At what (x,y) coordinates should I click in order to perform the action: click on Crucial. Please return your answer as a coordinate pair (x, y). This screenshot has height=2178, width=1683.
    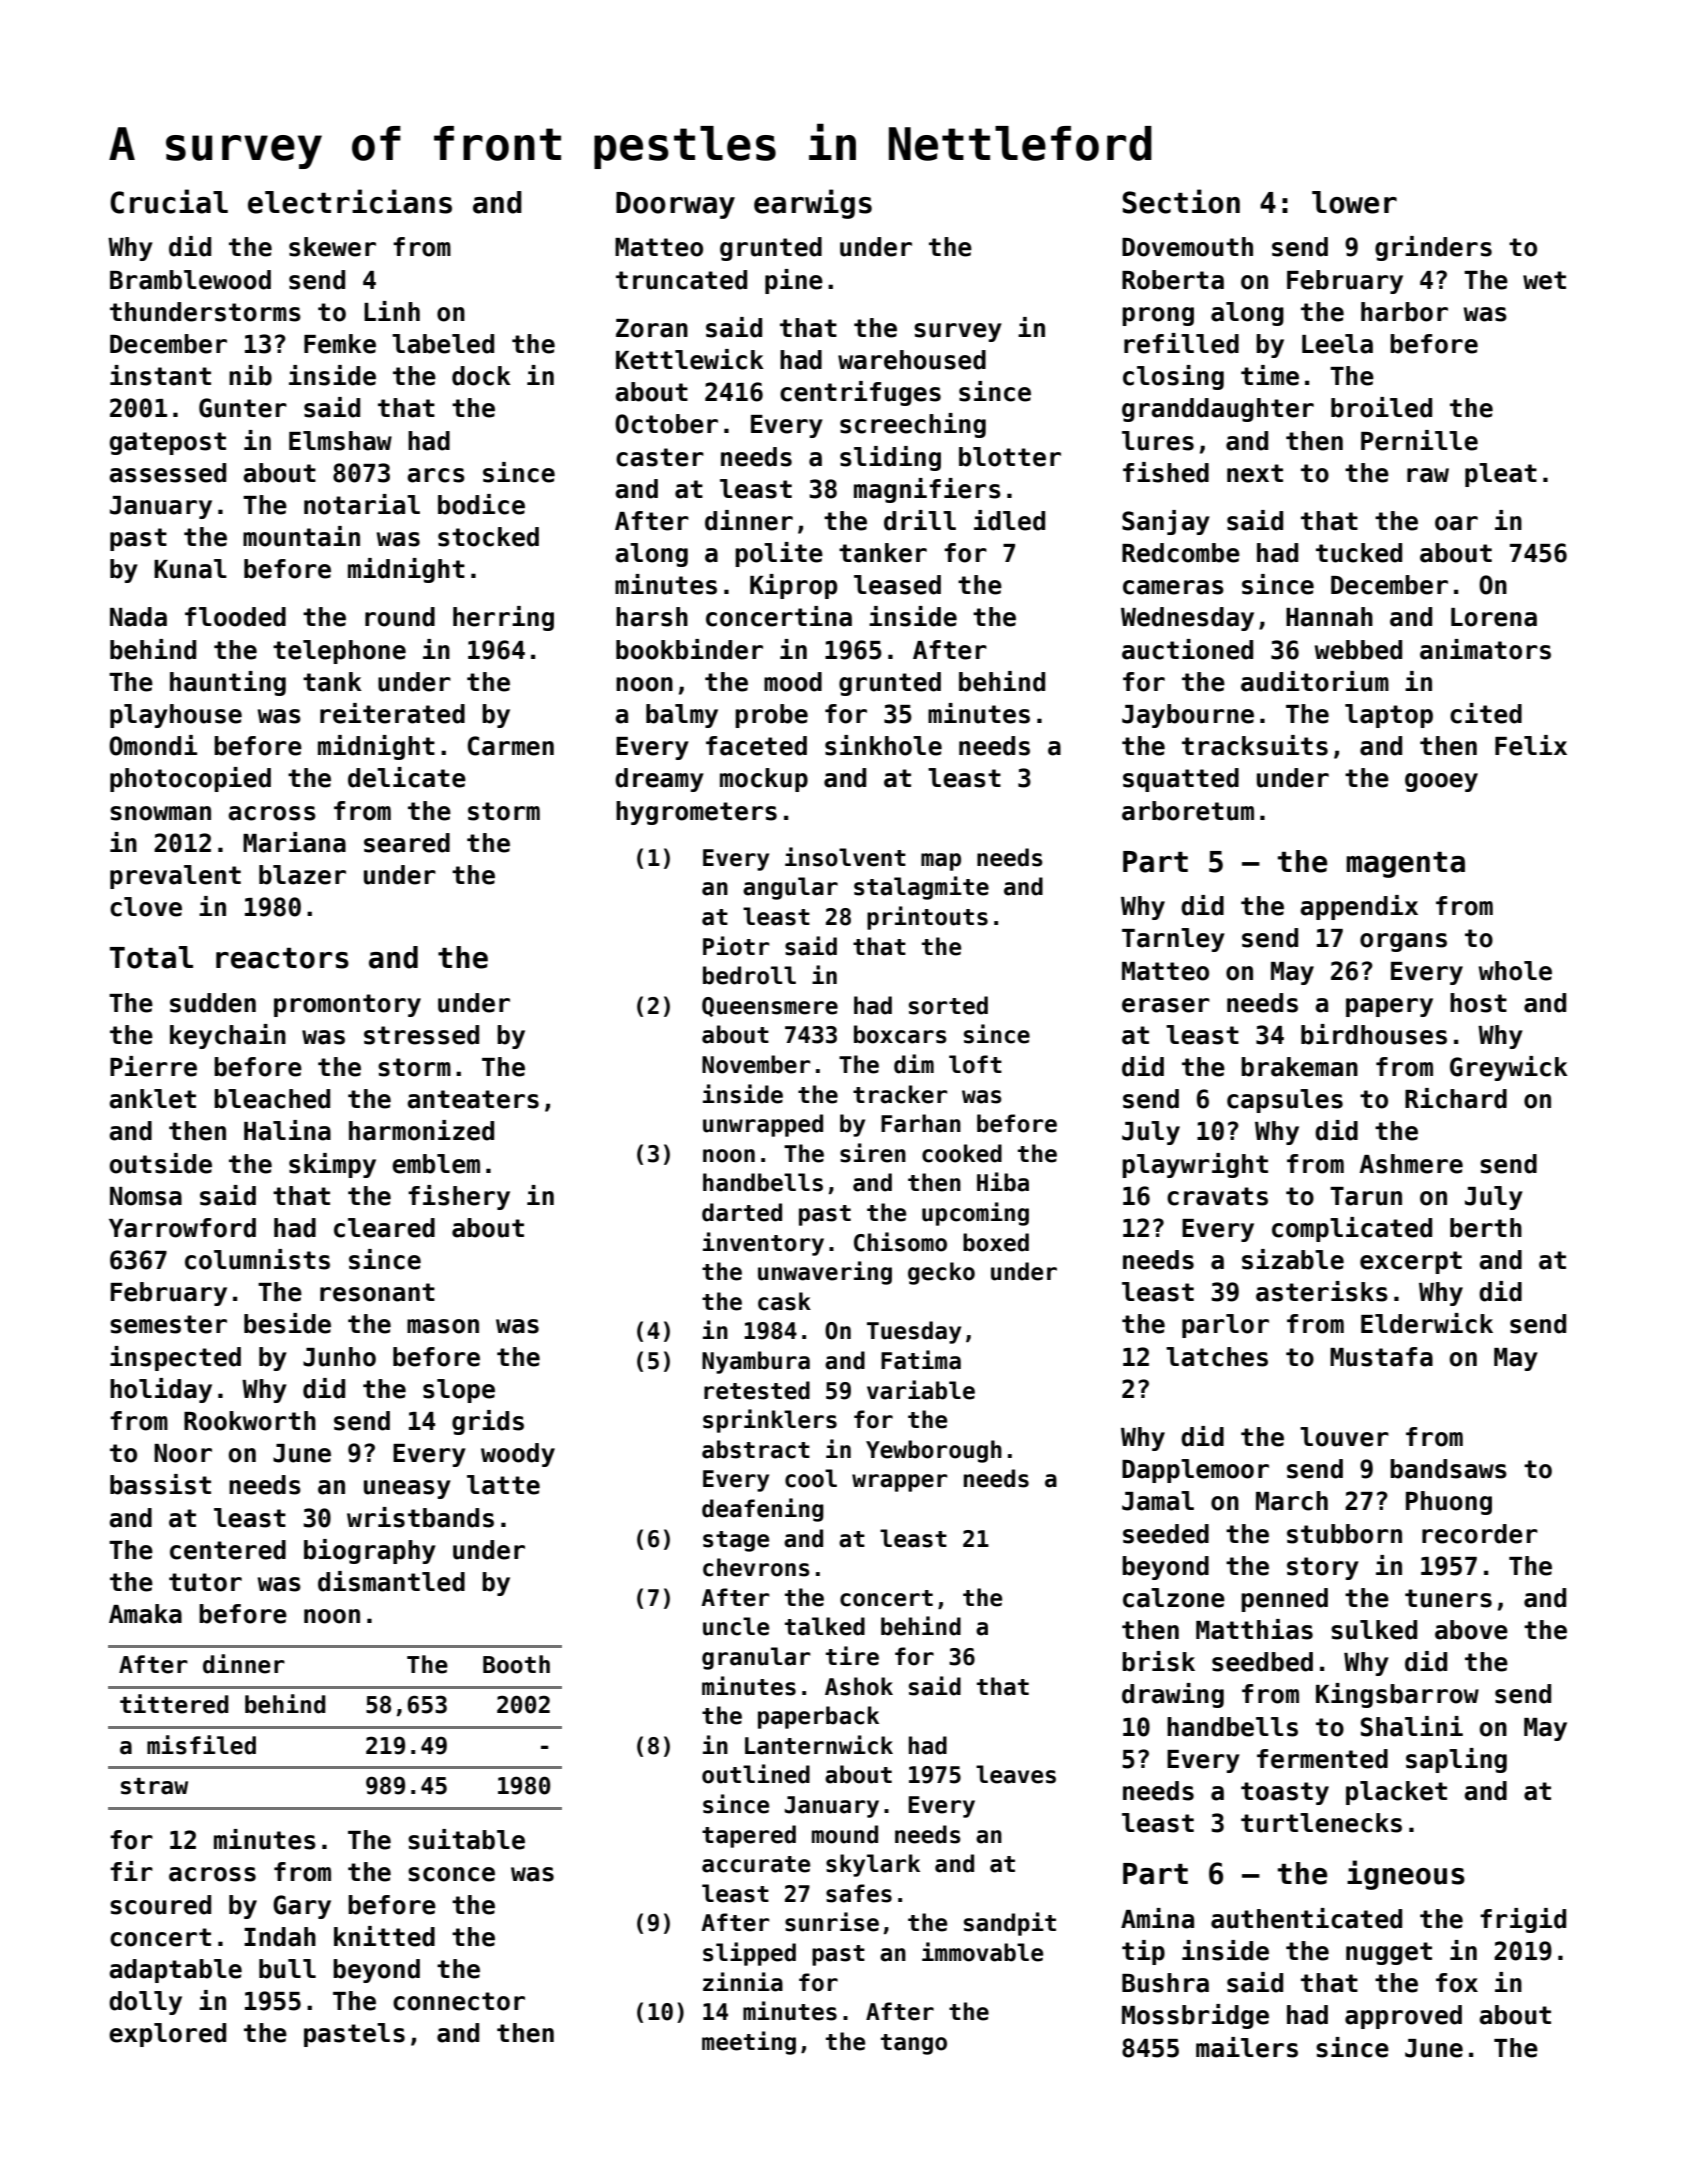
    Looking at the image, I should click on (169, 201).
